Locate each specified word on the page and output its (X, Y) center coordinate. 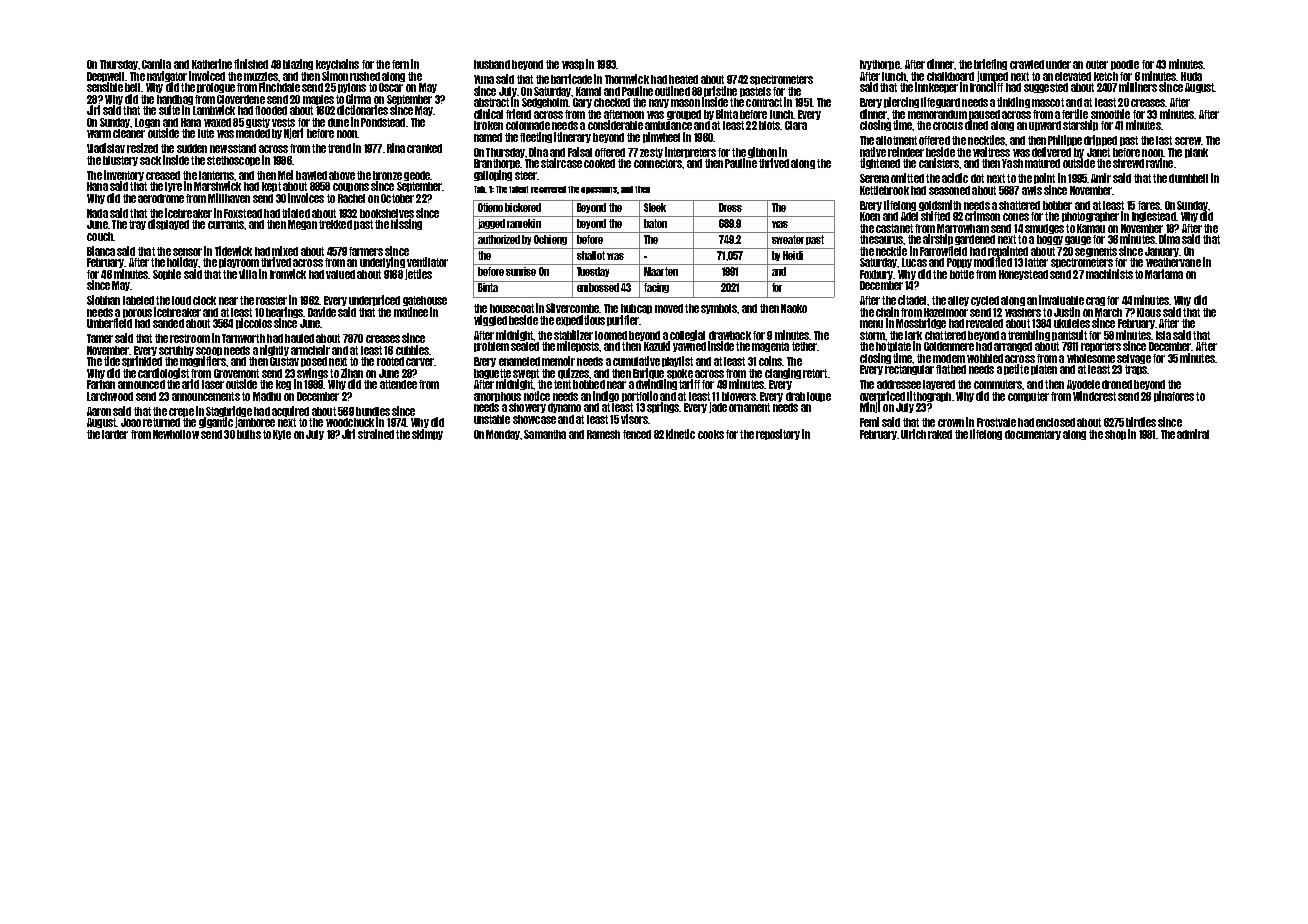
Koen (870, 216)
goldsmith (940, 205)
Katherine (212, 64)
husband (492, 64)
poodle (1125, 65)
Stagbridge (228, 412)
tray (137, 225)
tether (804, 346)
